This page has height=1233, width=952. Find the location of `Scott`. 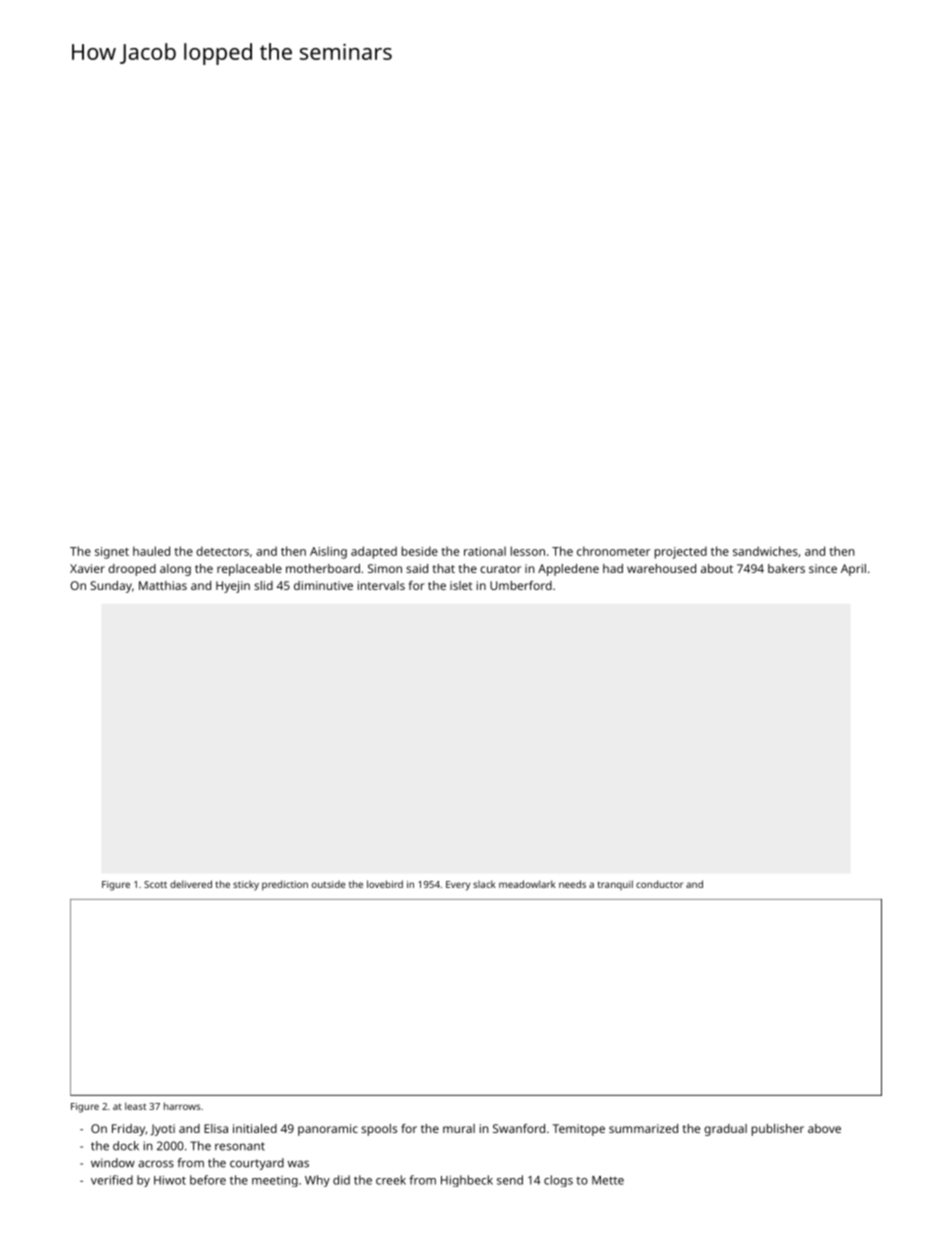

Scott is located at coordinates (155, 884).
